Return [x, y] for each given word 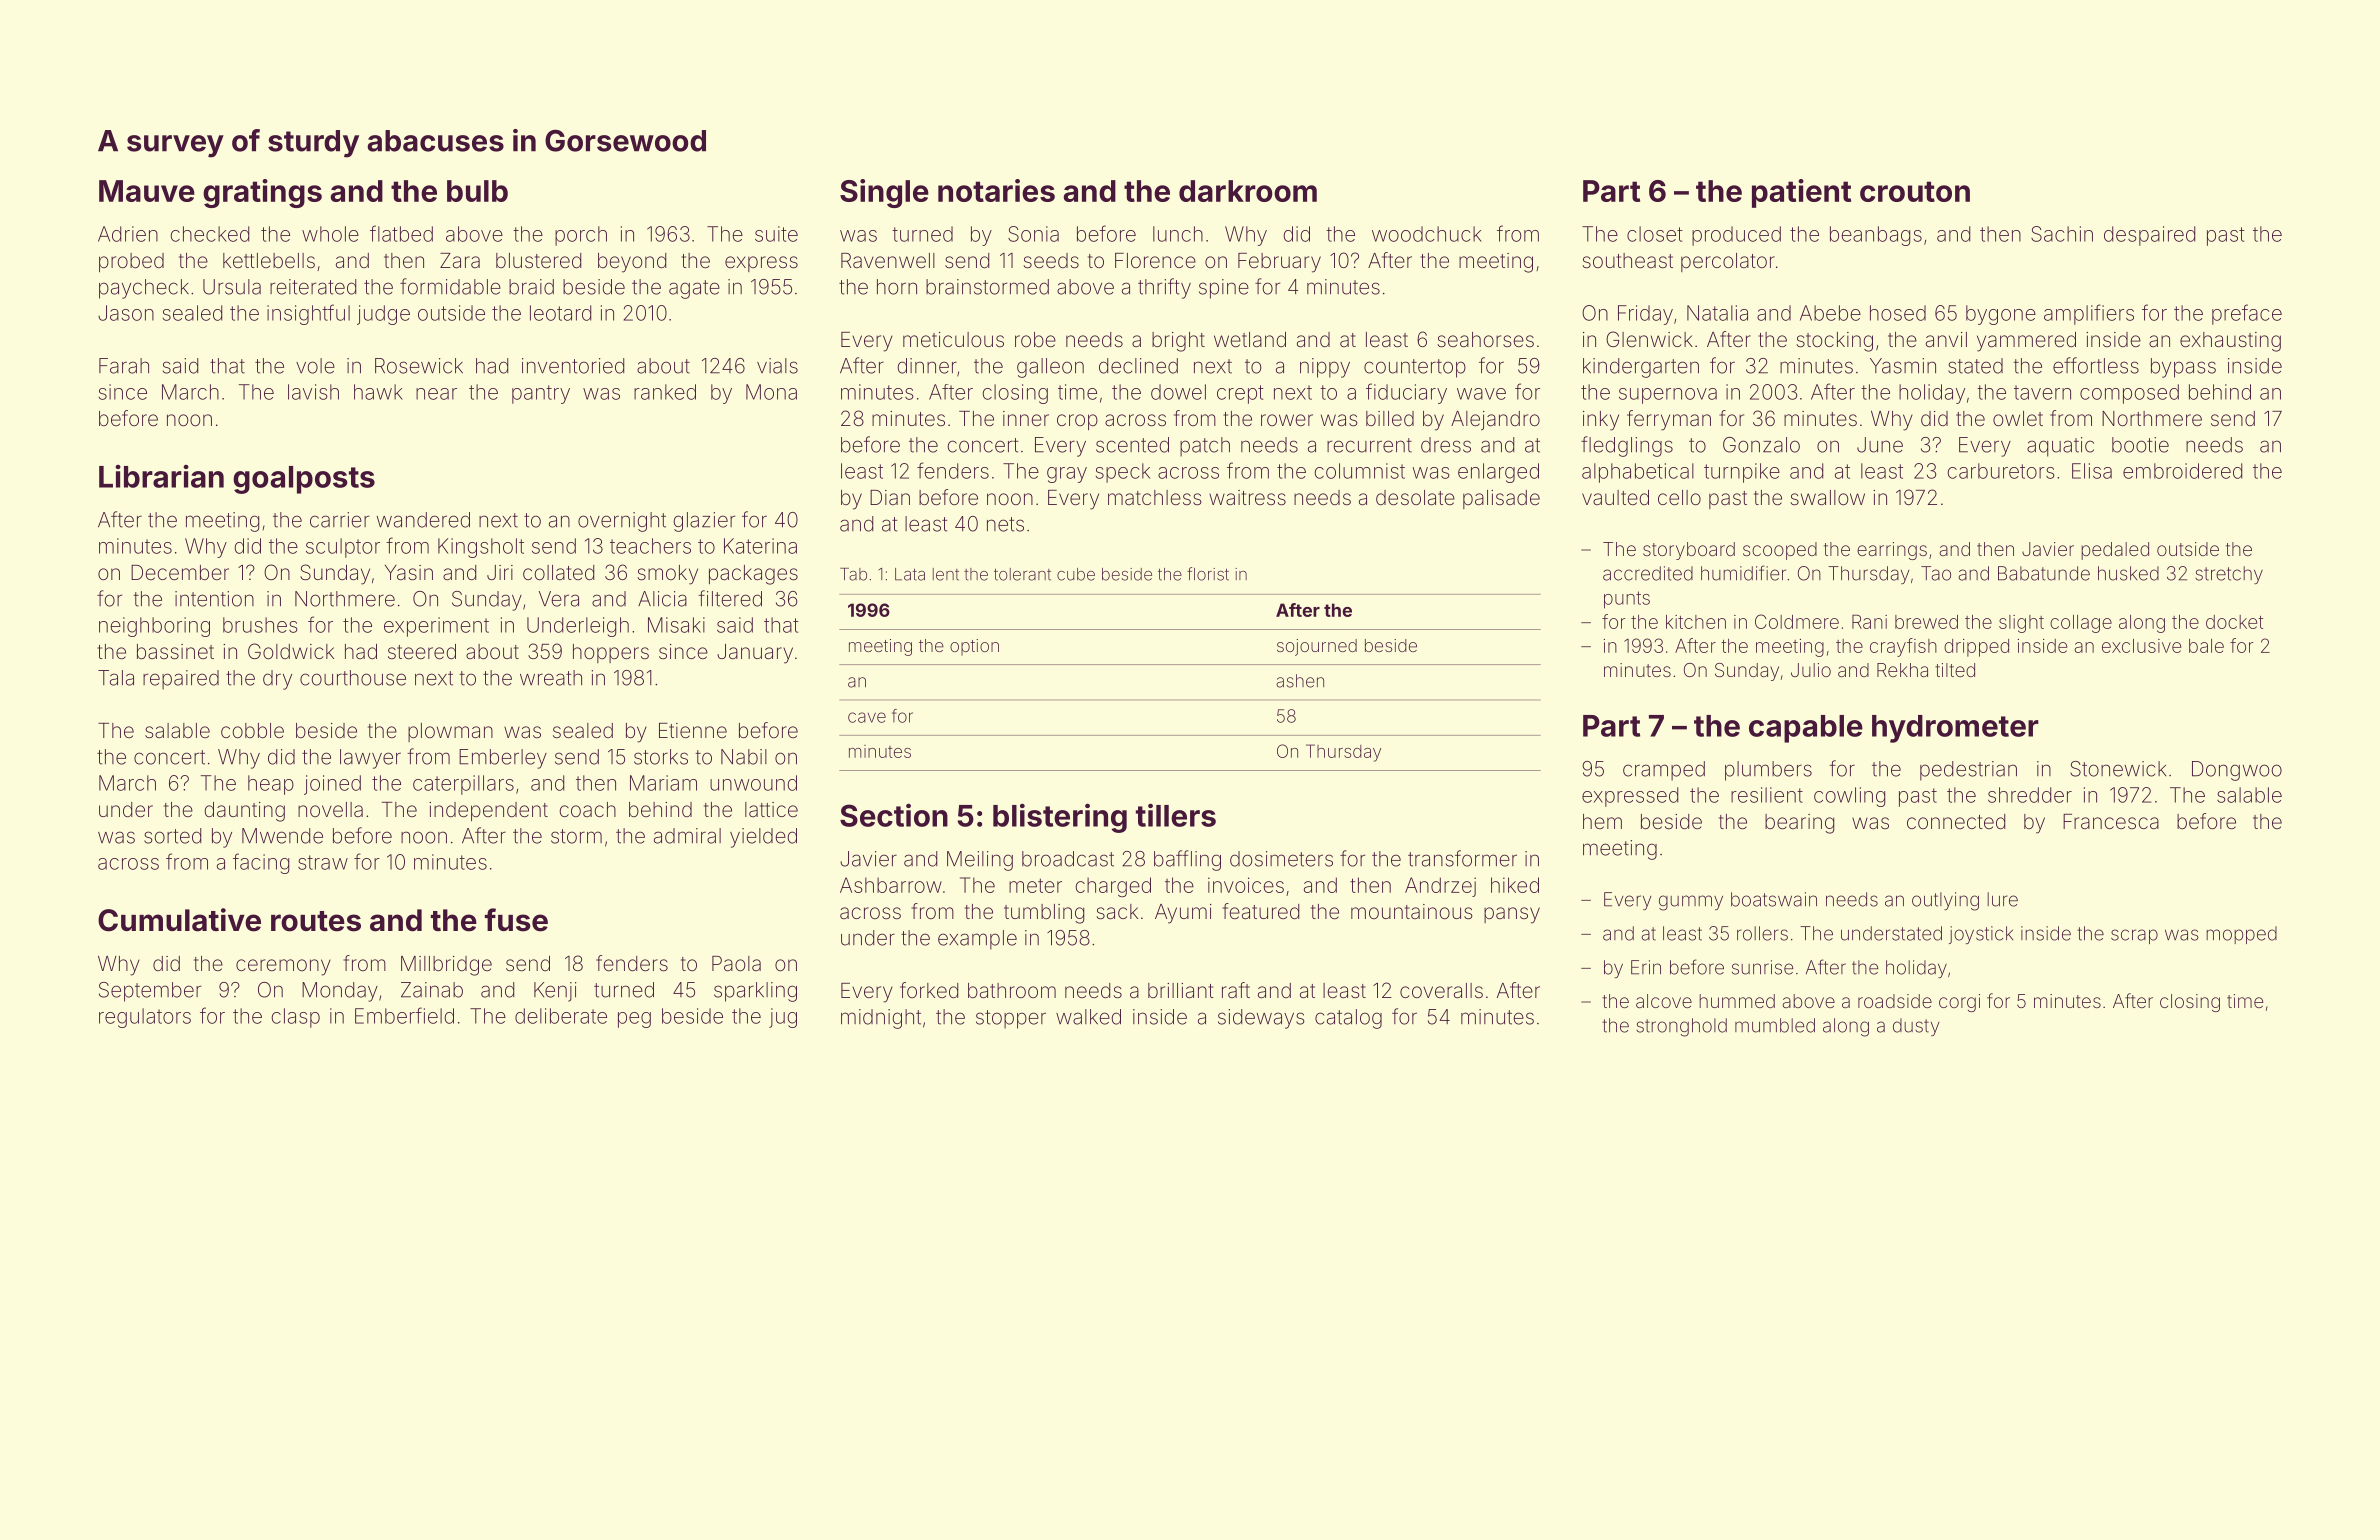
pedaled [2115, 551]
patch [1205, 447]
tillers [1176, 815]
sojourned [1317, 647]
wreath [551, 678]
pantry [541, 394]
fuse [516, 920]
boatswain [1774, 899]
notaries [996, 190]
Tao [1936, 573]
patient [1801, 193]
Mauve [147, 191]
